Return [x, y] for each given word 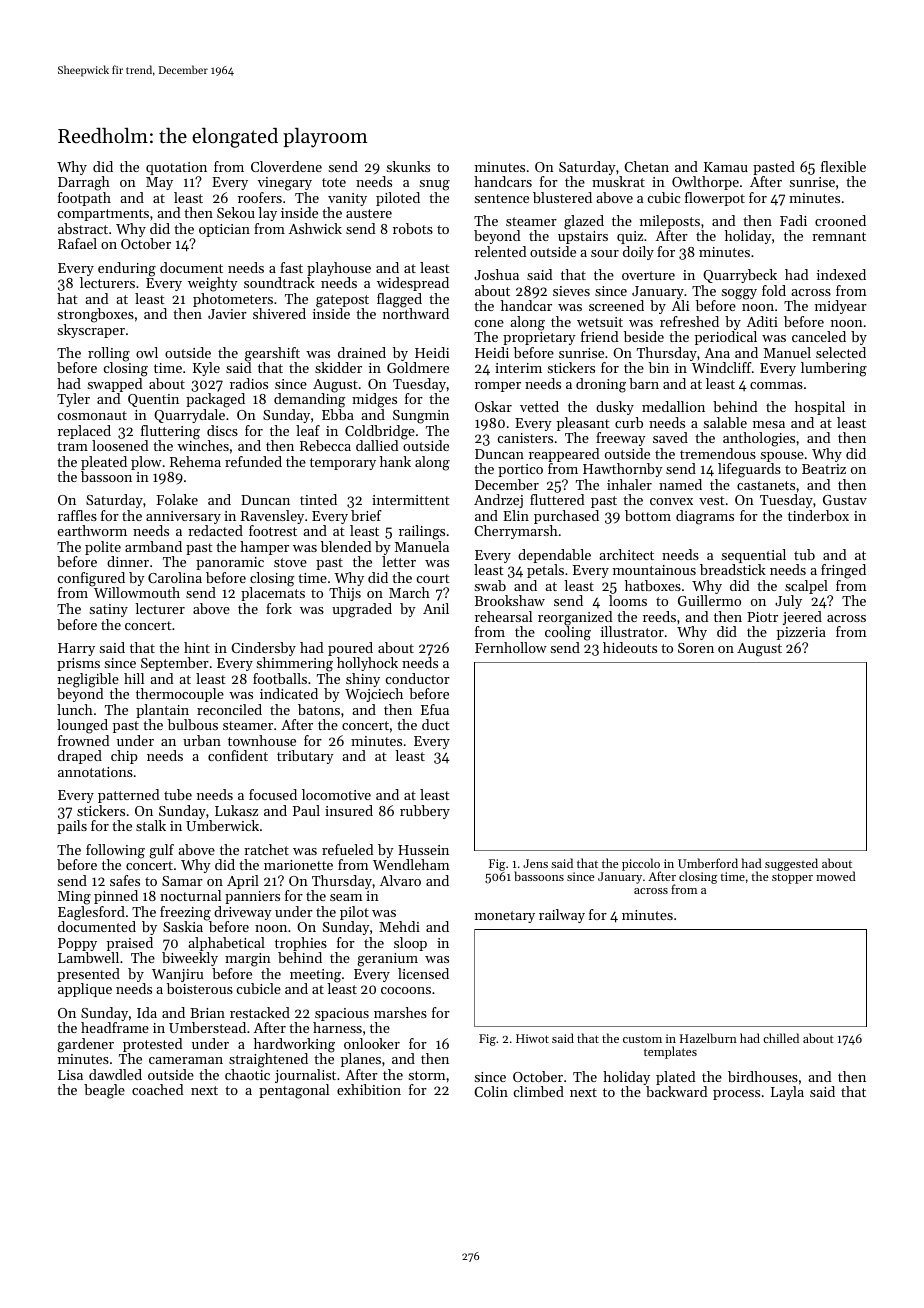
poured [350, 649]
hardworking [294, 1045]
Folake [177, 499]
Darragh [84, 183]
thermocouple [180, 695]
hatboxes [653, 585]
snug [435, 185]
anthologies [759, 439]
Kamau [726, 167]
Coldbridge [380, 432]
